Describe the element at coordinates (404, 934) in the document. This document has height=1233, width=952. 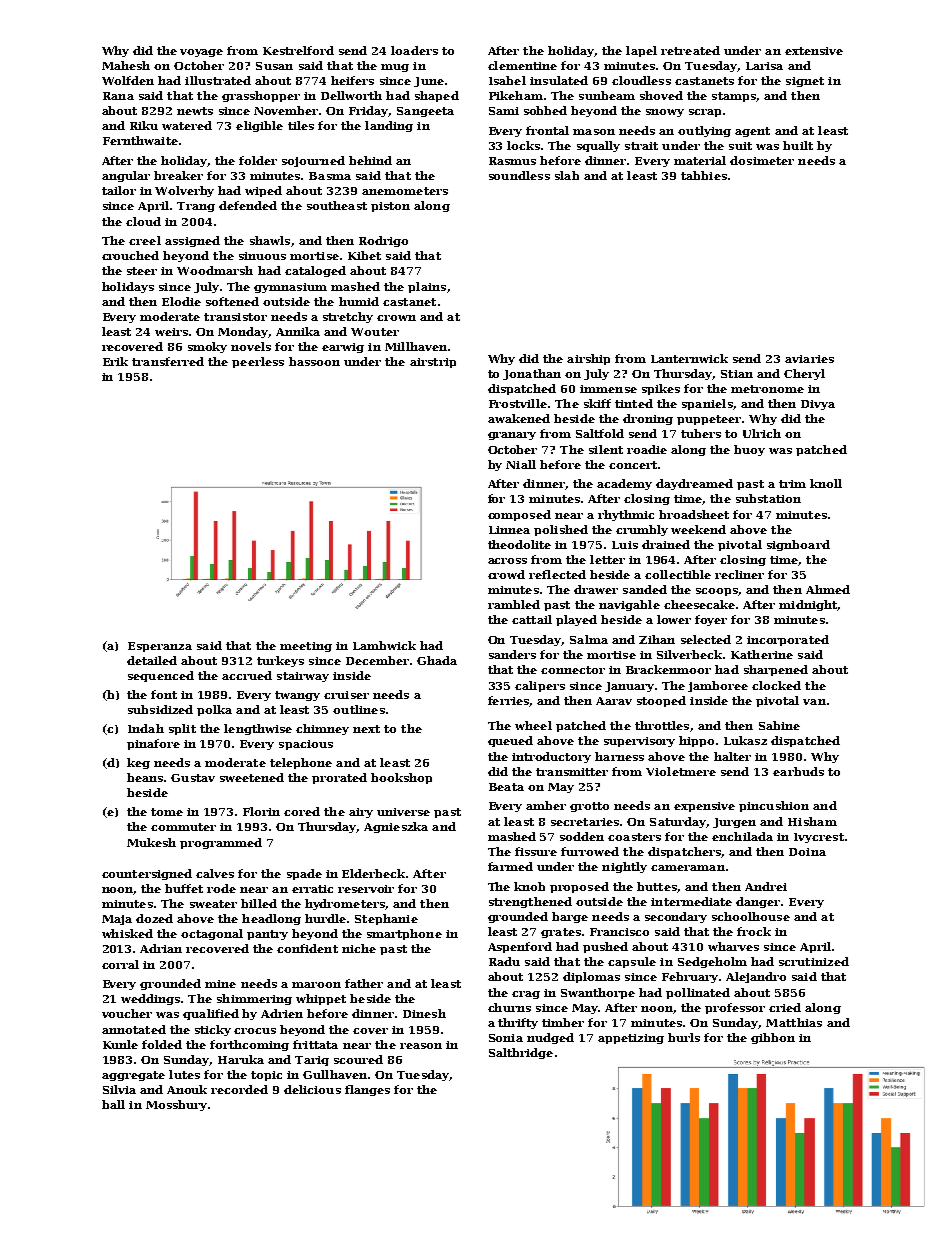
I see `smartphone` at that location.
